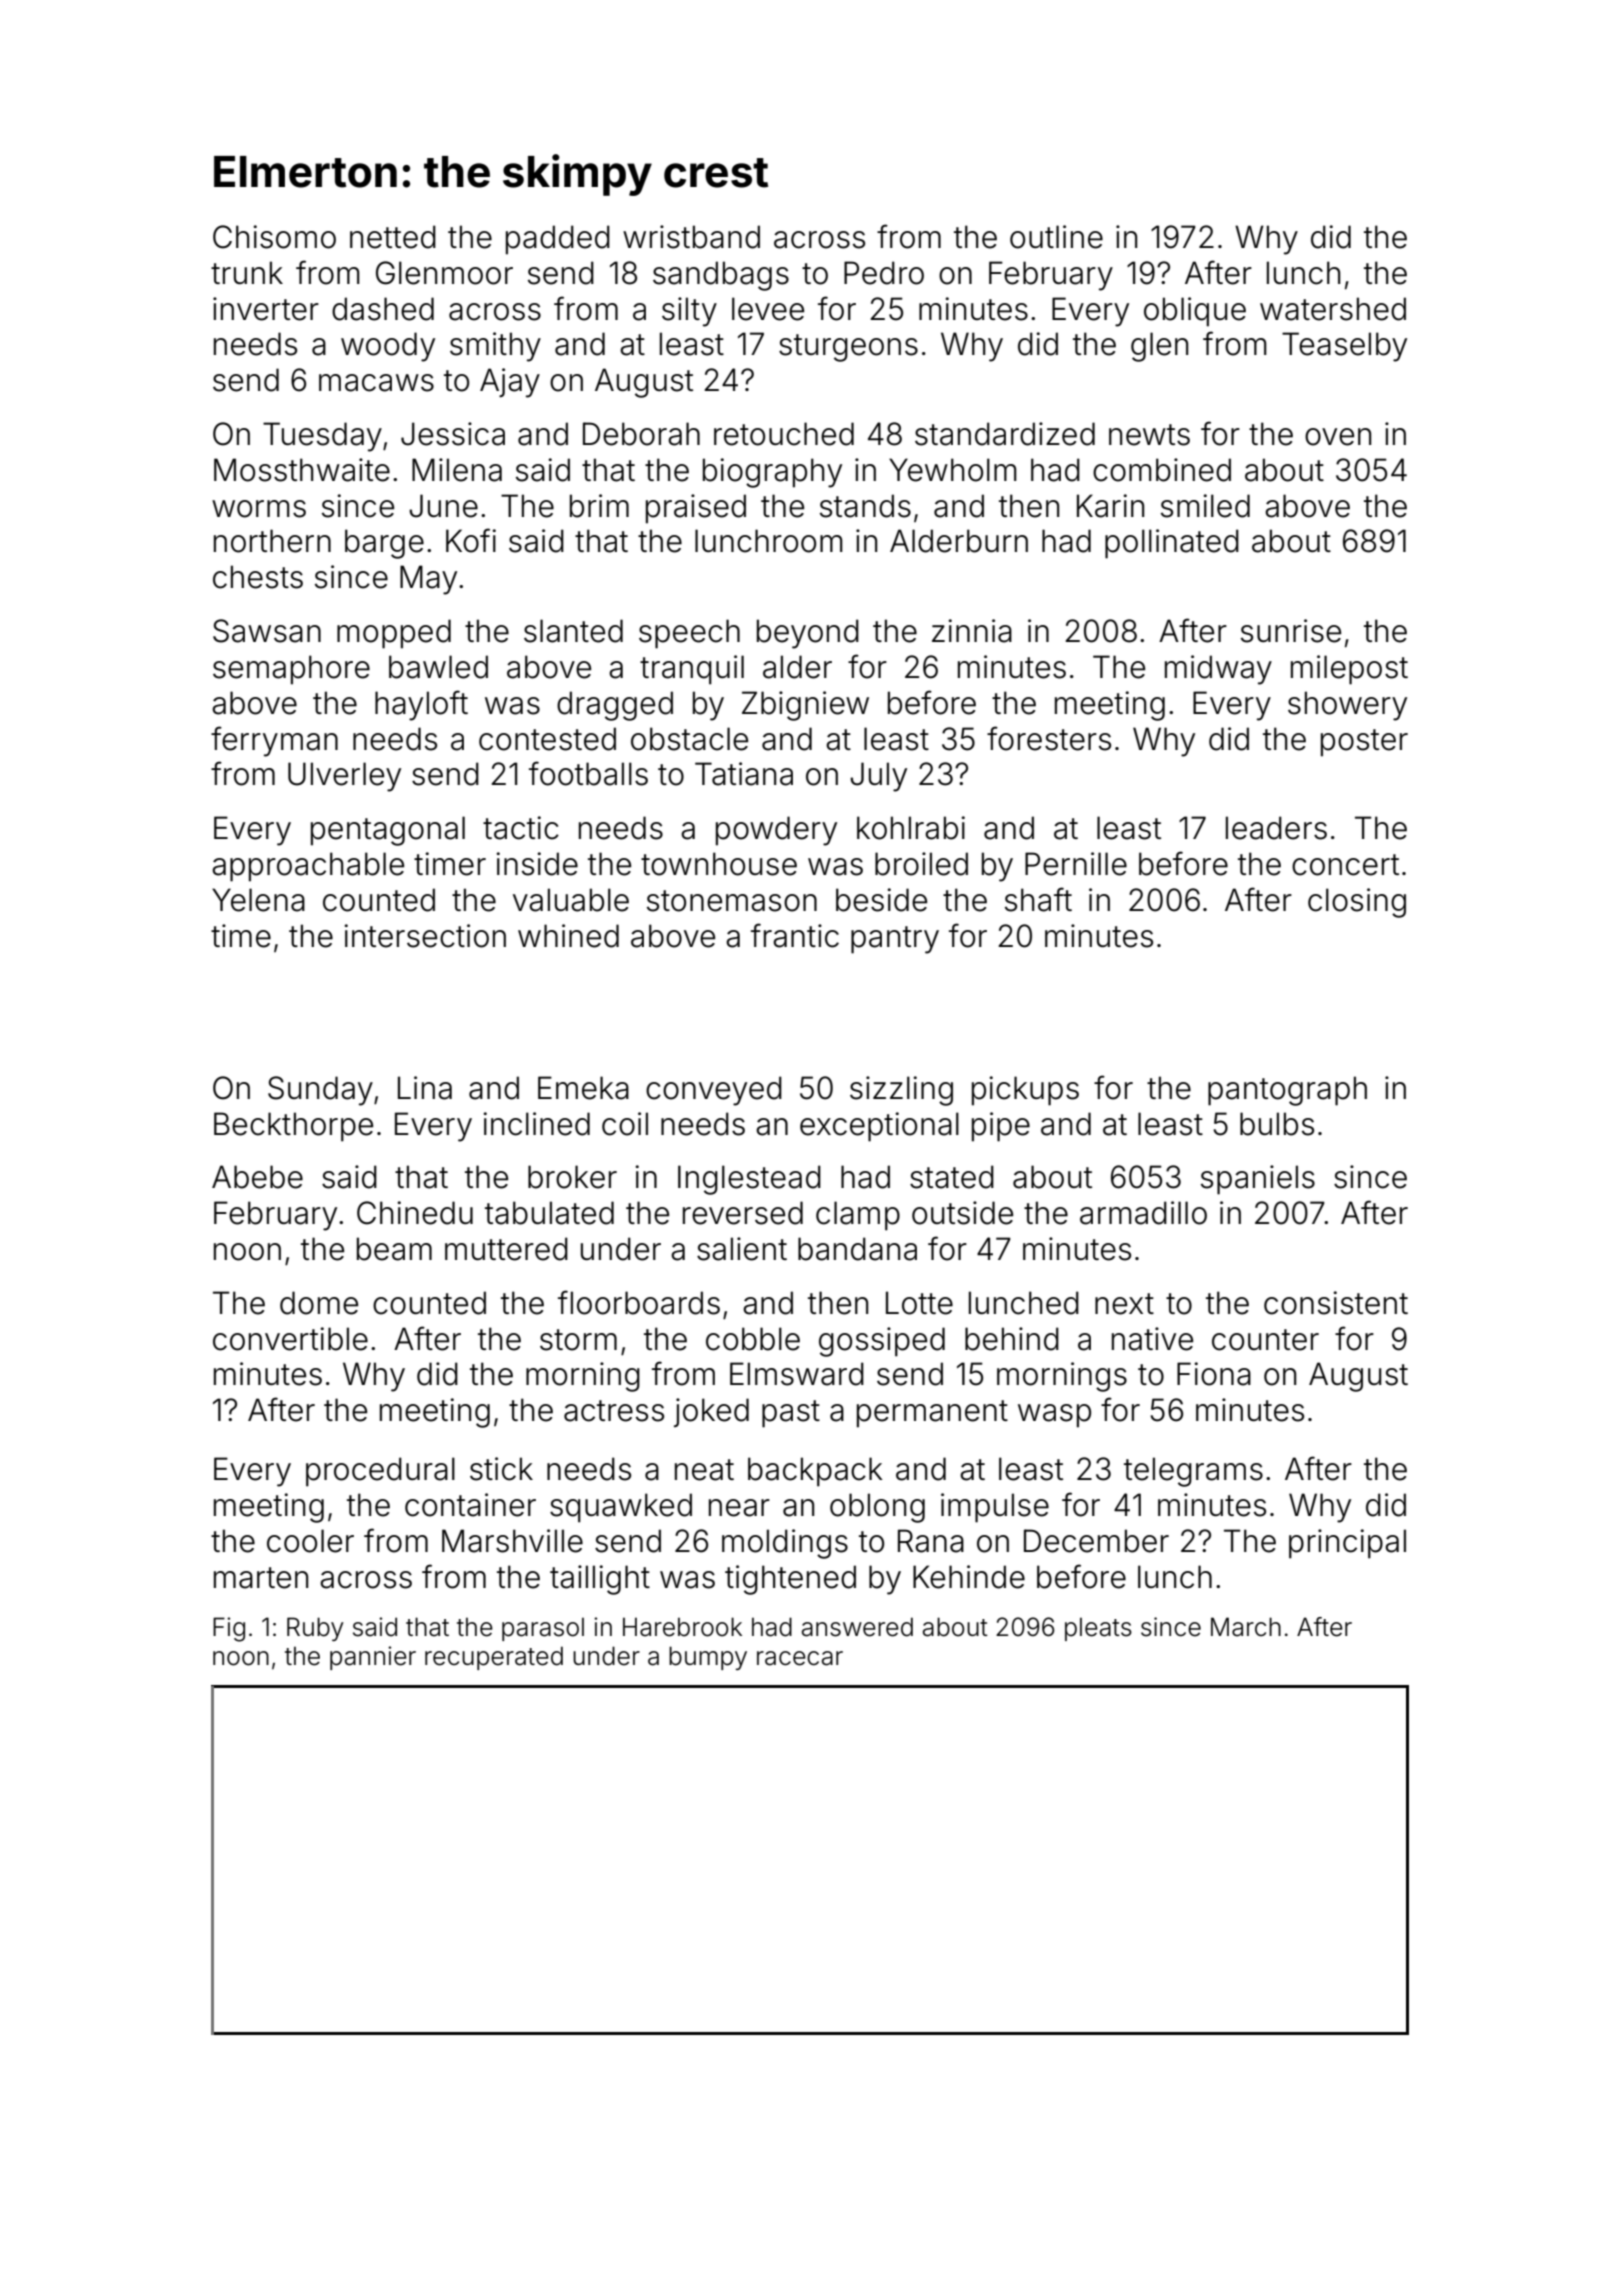 This document has height=2292, width=1620. Describe the element at coordinates (708, 1658) in the document. I see `bumpy` at that location.
